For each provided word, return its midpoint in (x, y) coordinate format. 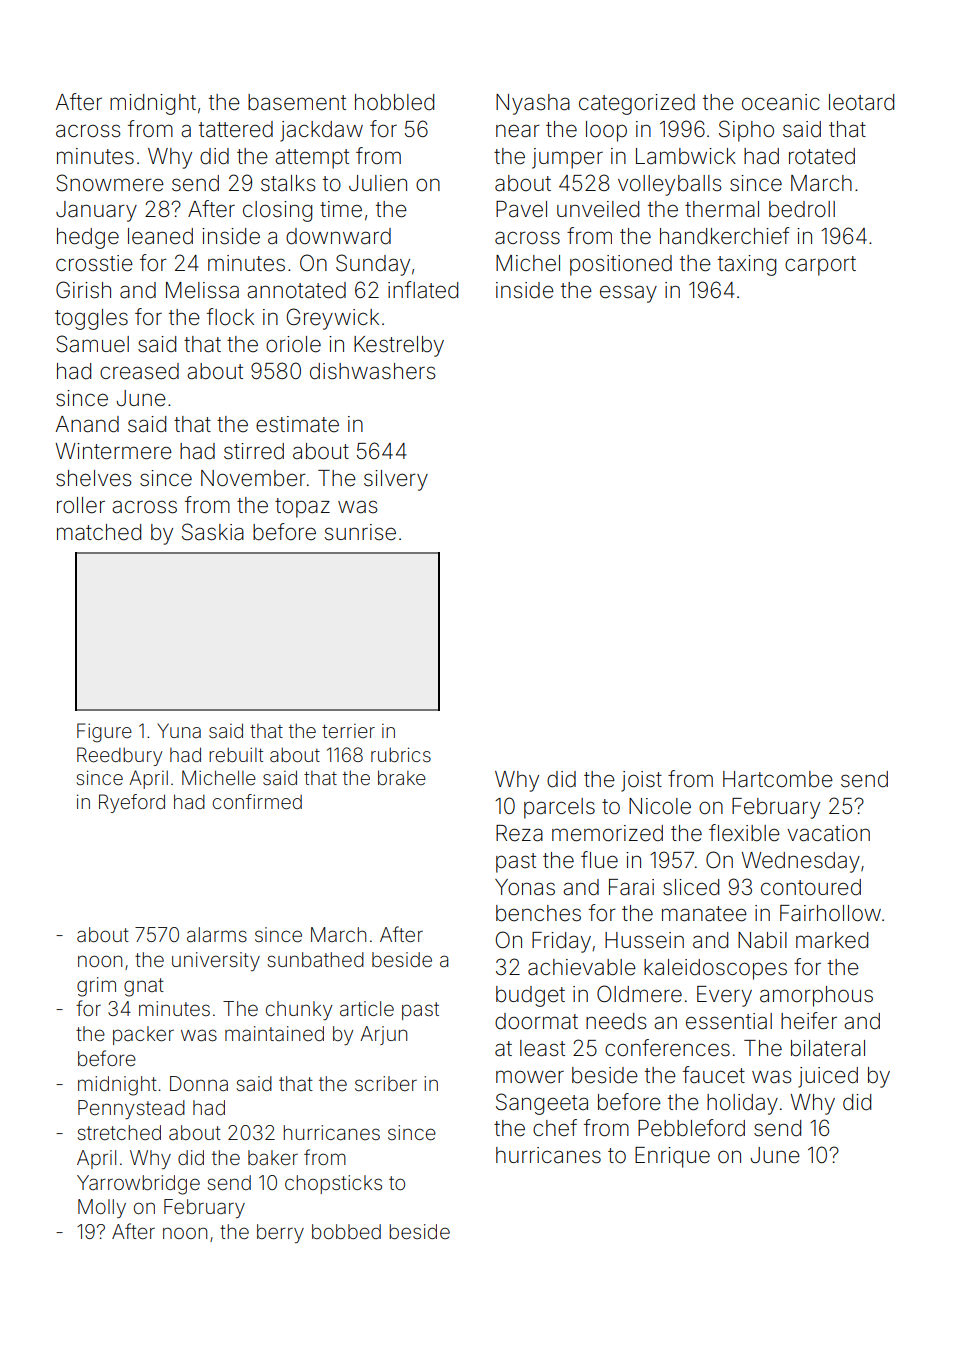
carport (820, 266)
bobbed (346, 1231)
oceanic (781, 102)
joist (641, 781)
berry (280, 1233)
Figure (104, 733)
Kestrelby (399, 346)
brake (402, 777)
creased (139, 371)
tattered (236, 129)
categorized (637, 104)
